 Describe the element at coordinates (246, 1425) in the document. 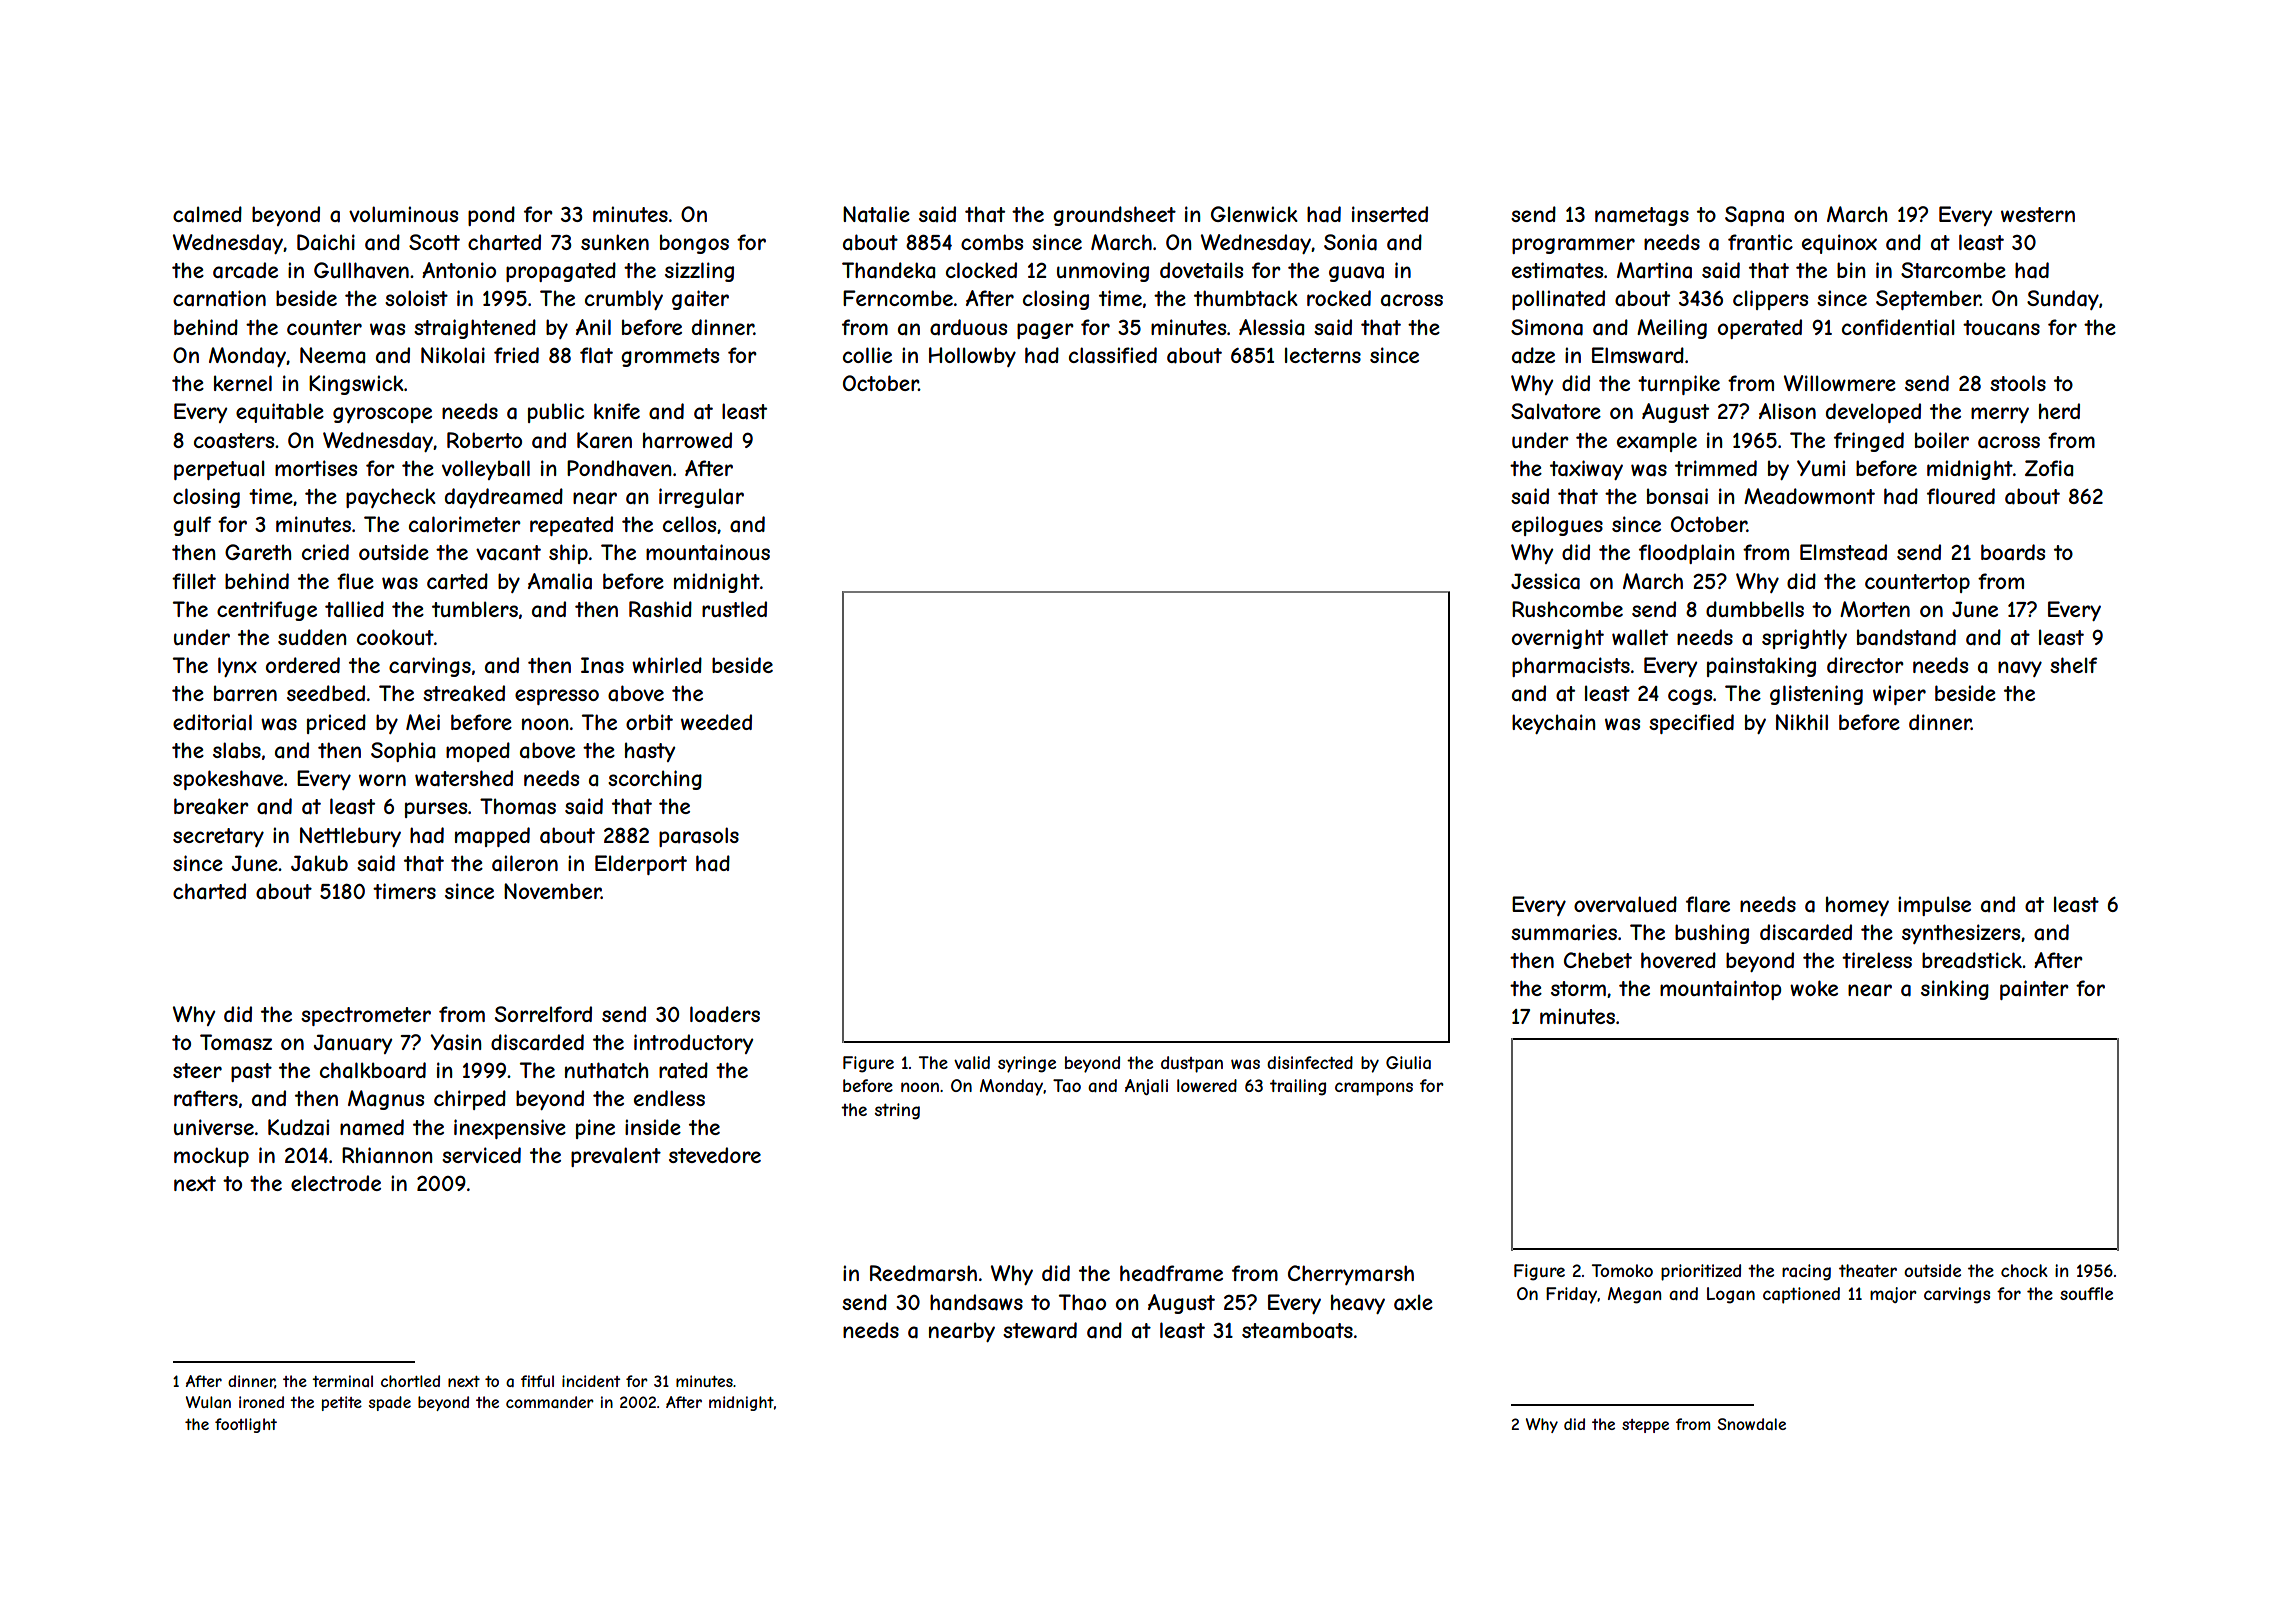

I see `footlight` at that location.
